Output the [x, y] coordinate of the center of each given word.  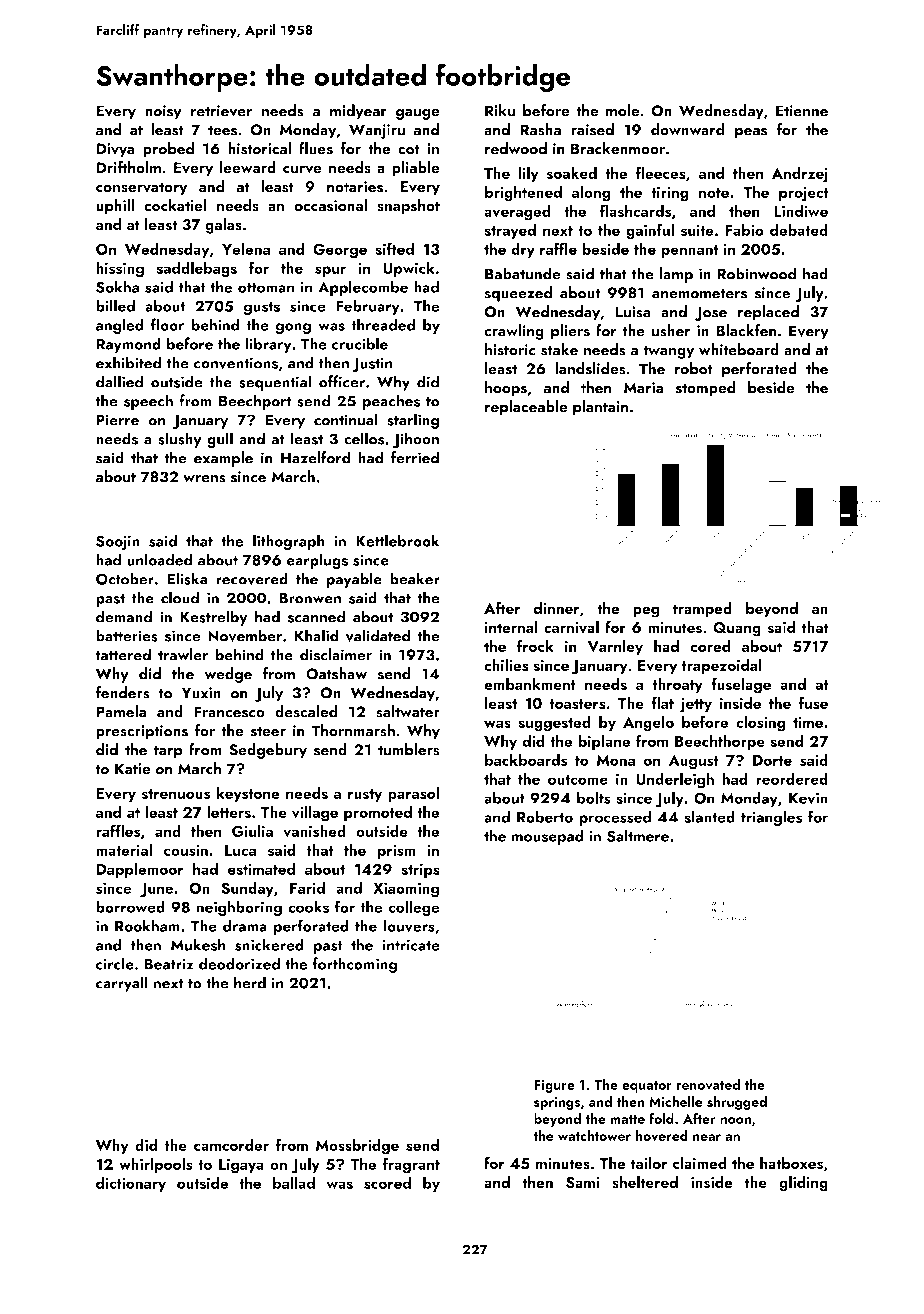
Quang [737, 629]
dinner [556, 608]
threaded [383, 324]
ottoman [266, 288]
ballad [294, 1182]
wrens [204, 479]
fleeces [660, 172]
